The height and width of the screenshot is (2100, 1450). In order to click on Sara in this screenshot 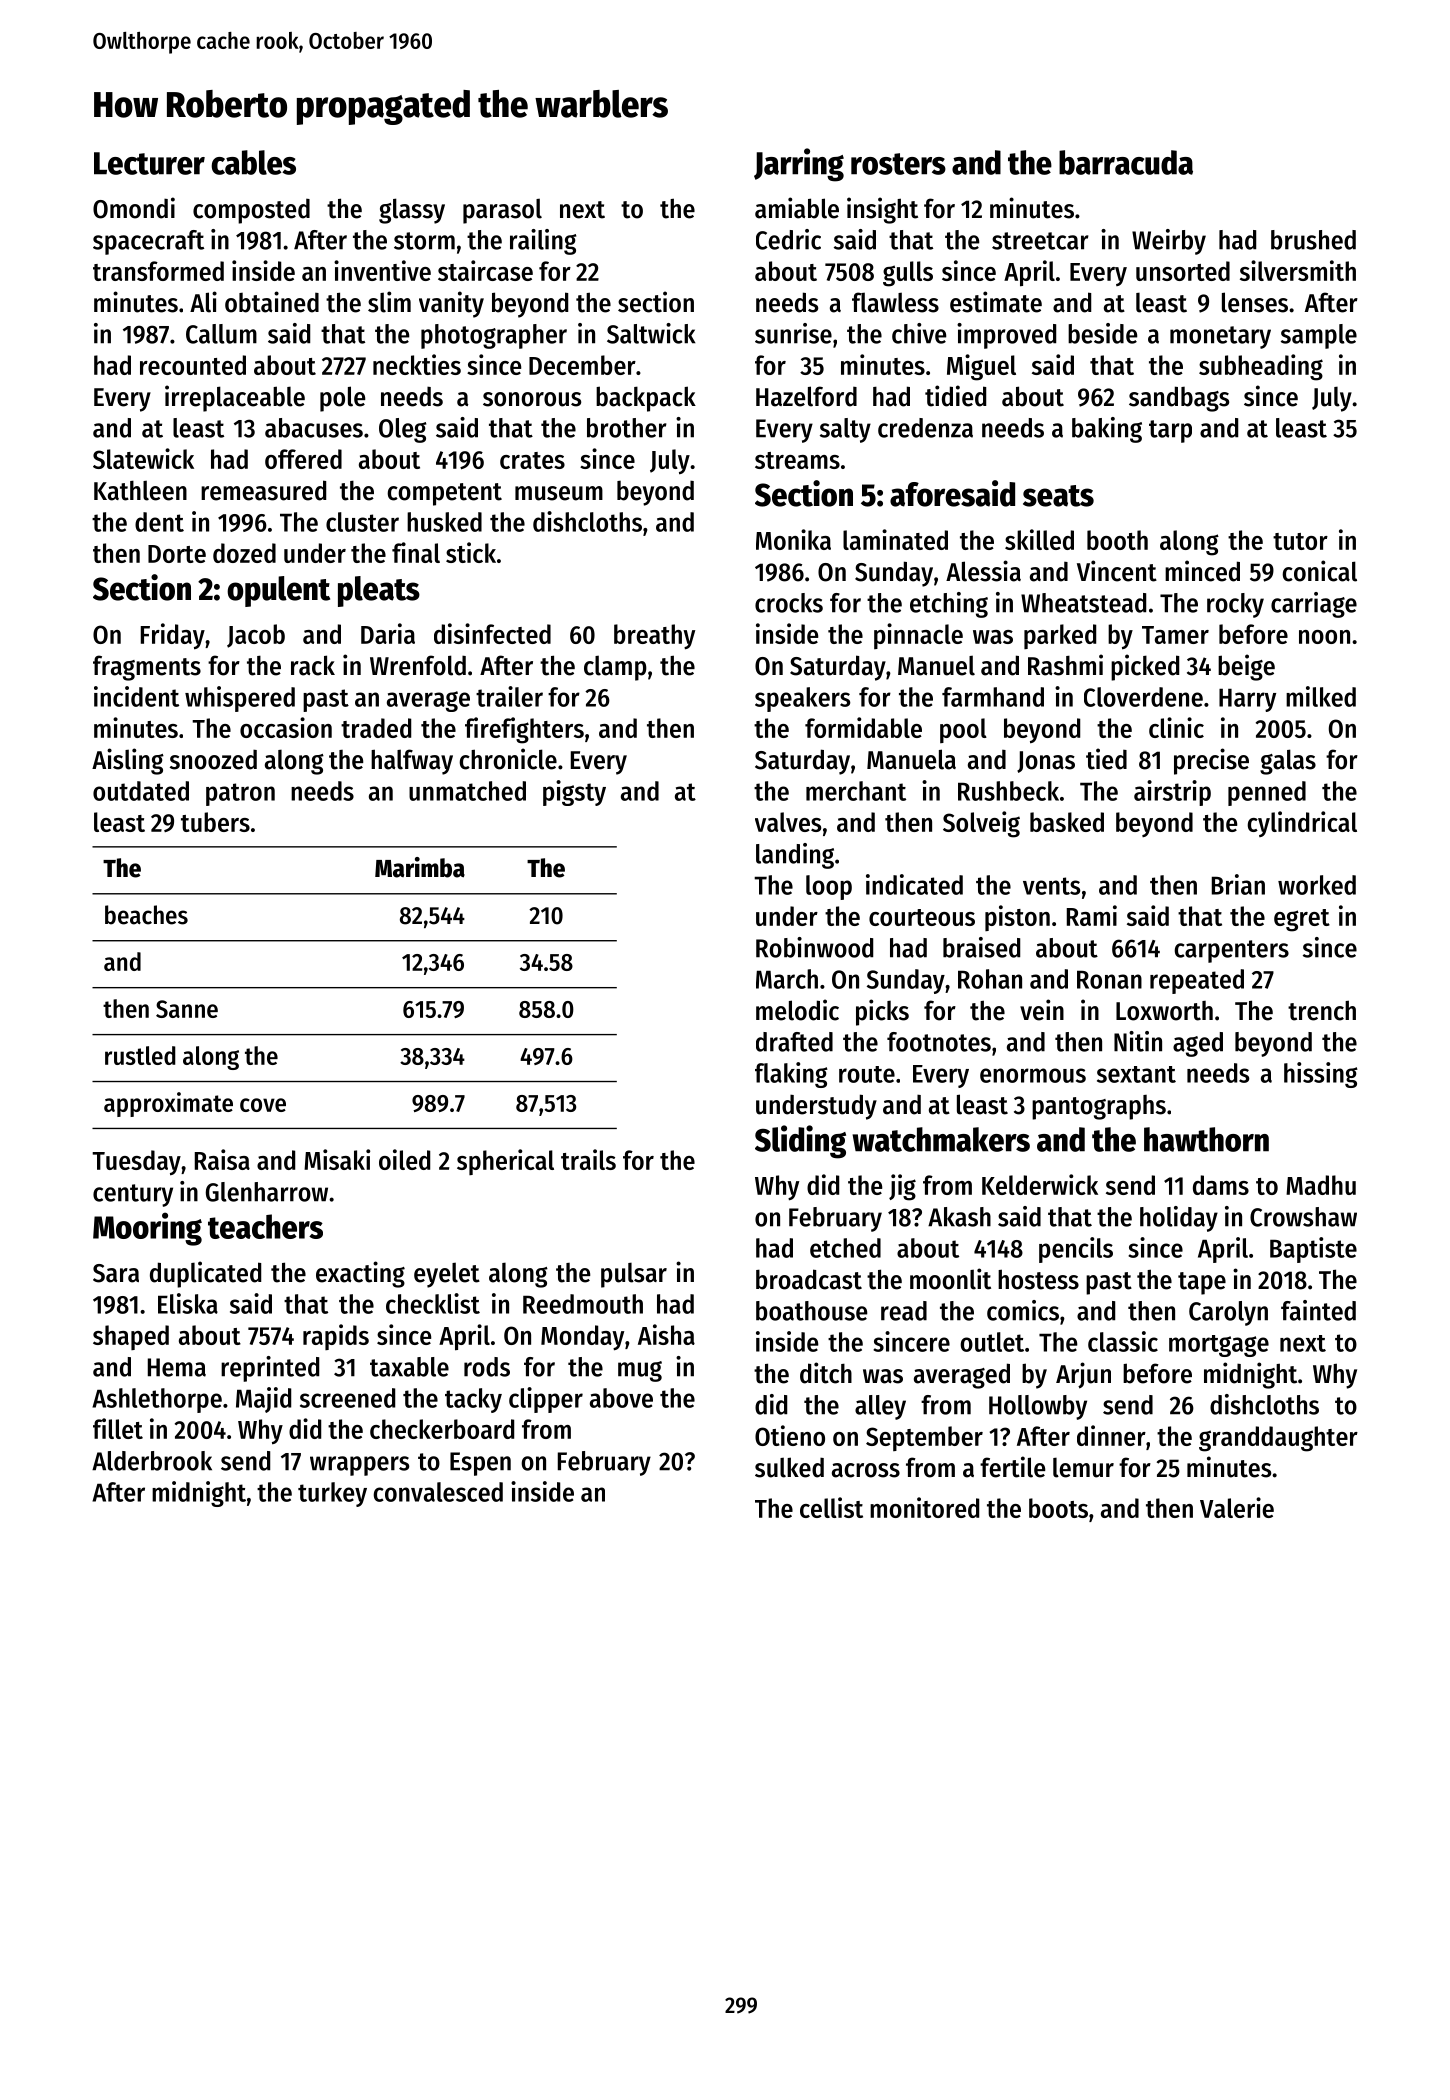, I will do `click(116, 1273)`.
